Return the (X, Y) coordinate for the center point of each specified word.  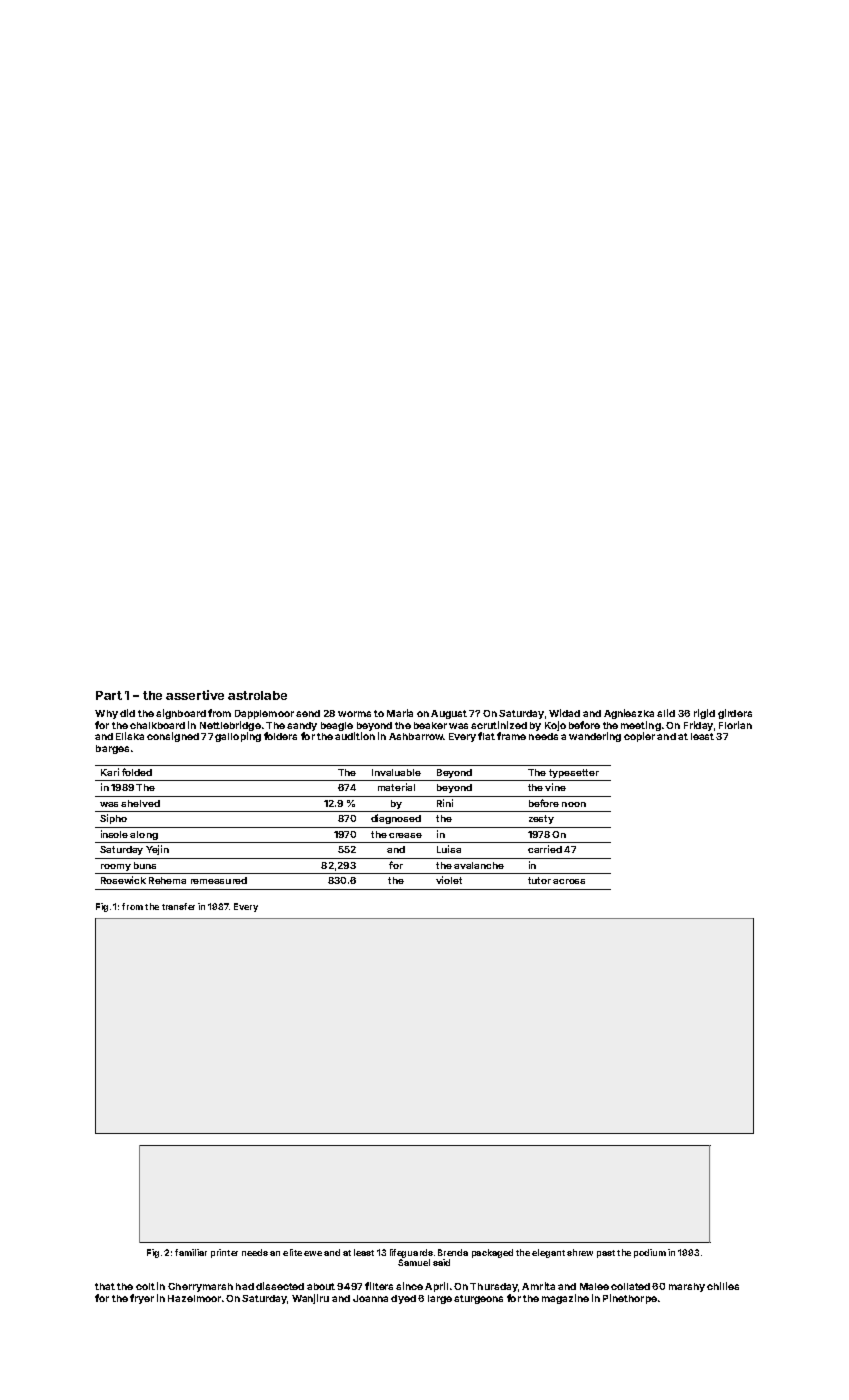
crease (405, 835)
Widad (564, 713)
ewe (313, 1253)
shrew (580, 1252)
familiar (191, 1252)
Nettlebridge (230, 726)
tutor (539, 880)
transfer (178, 906)
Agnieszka (629, 714)
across (569, 881)
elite (292, 1252)
